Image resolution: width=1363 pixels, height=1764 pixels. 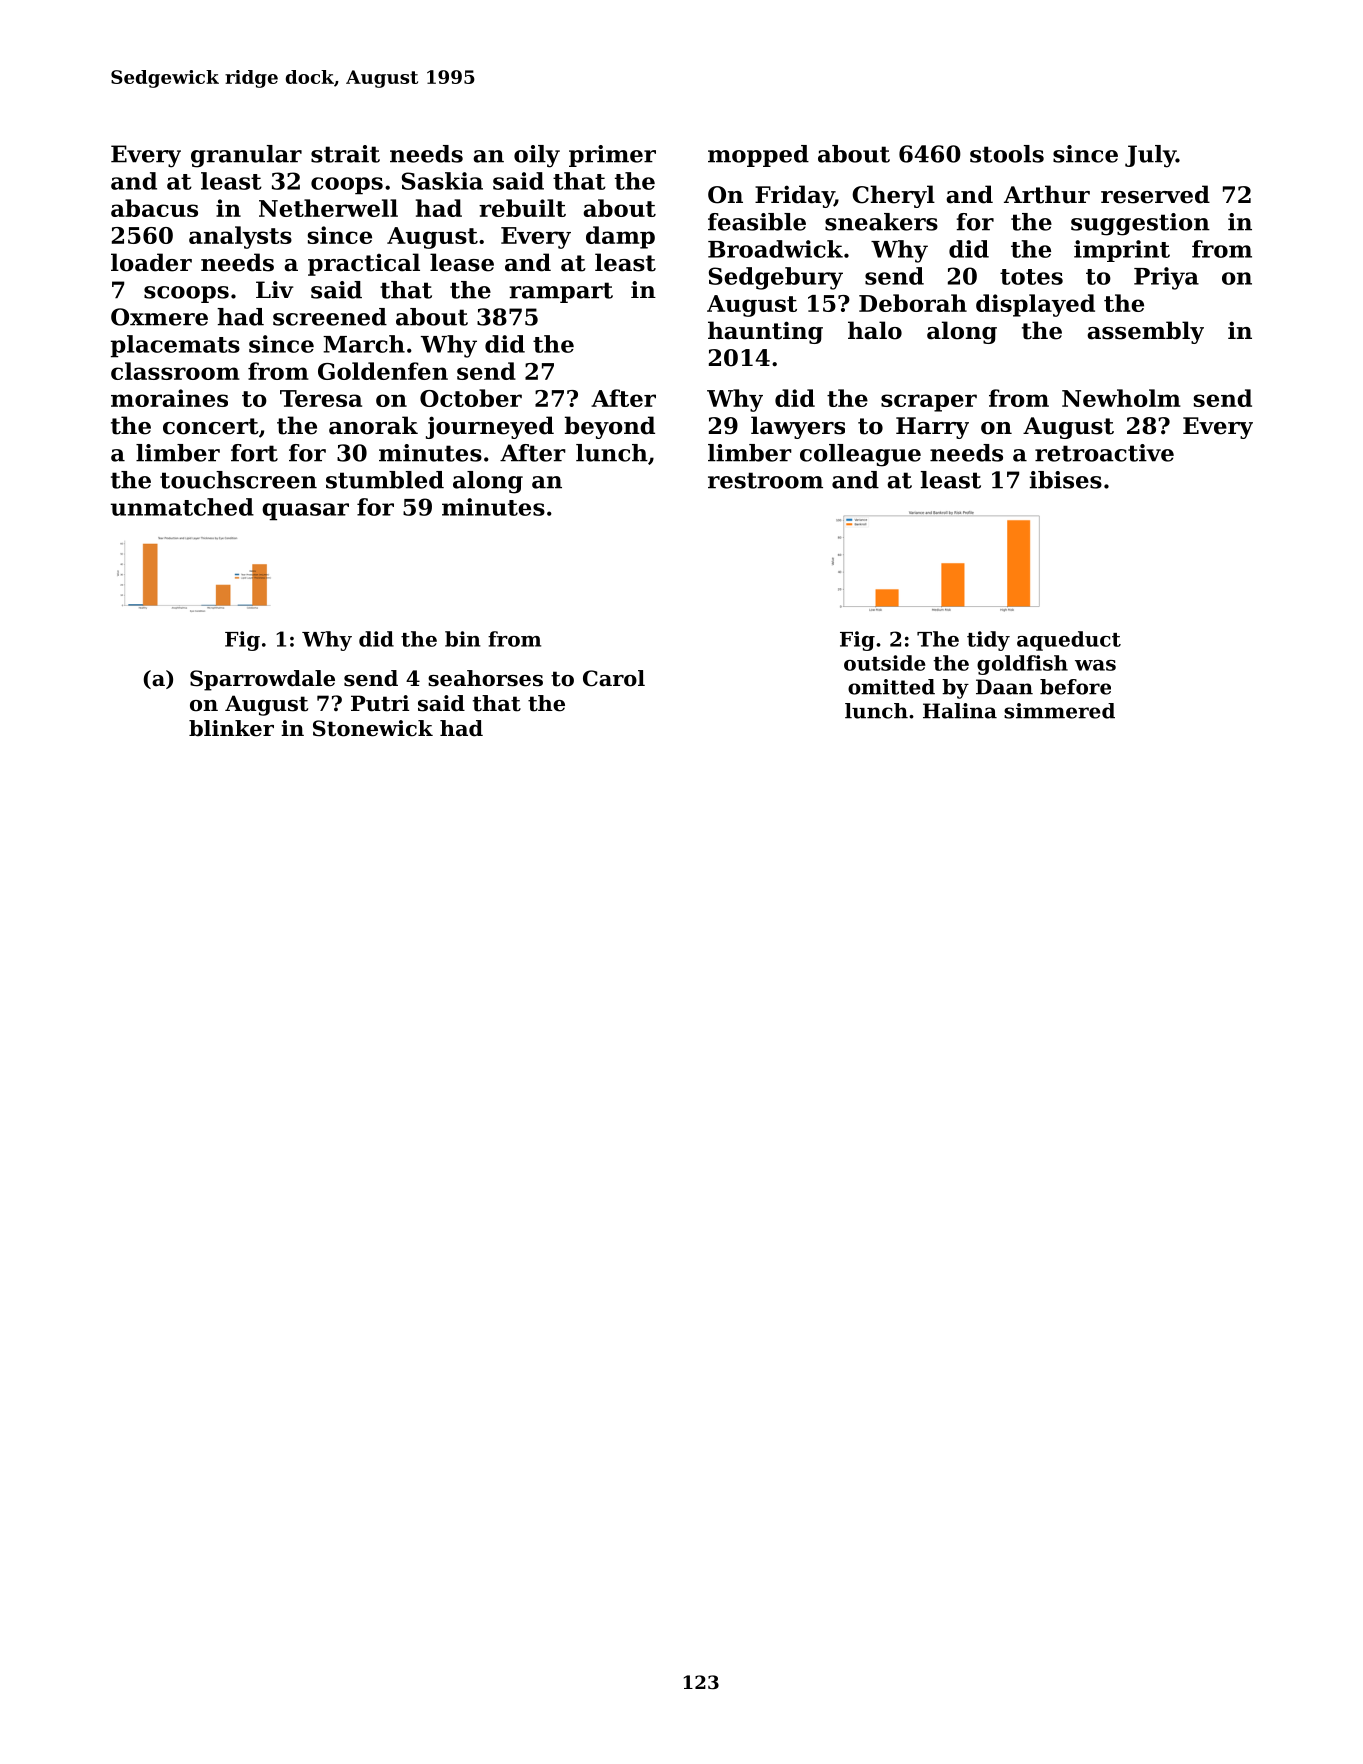 What do you see at coordinates (182, 507) in the screenshot?
I see `unmatched` at bounding box center [182, 507].
